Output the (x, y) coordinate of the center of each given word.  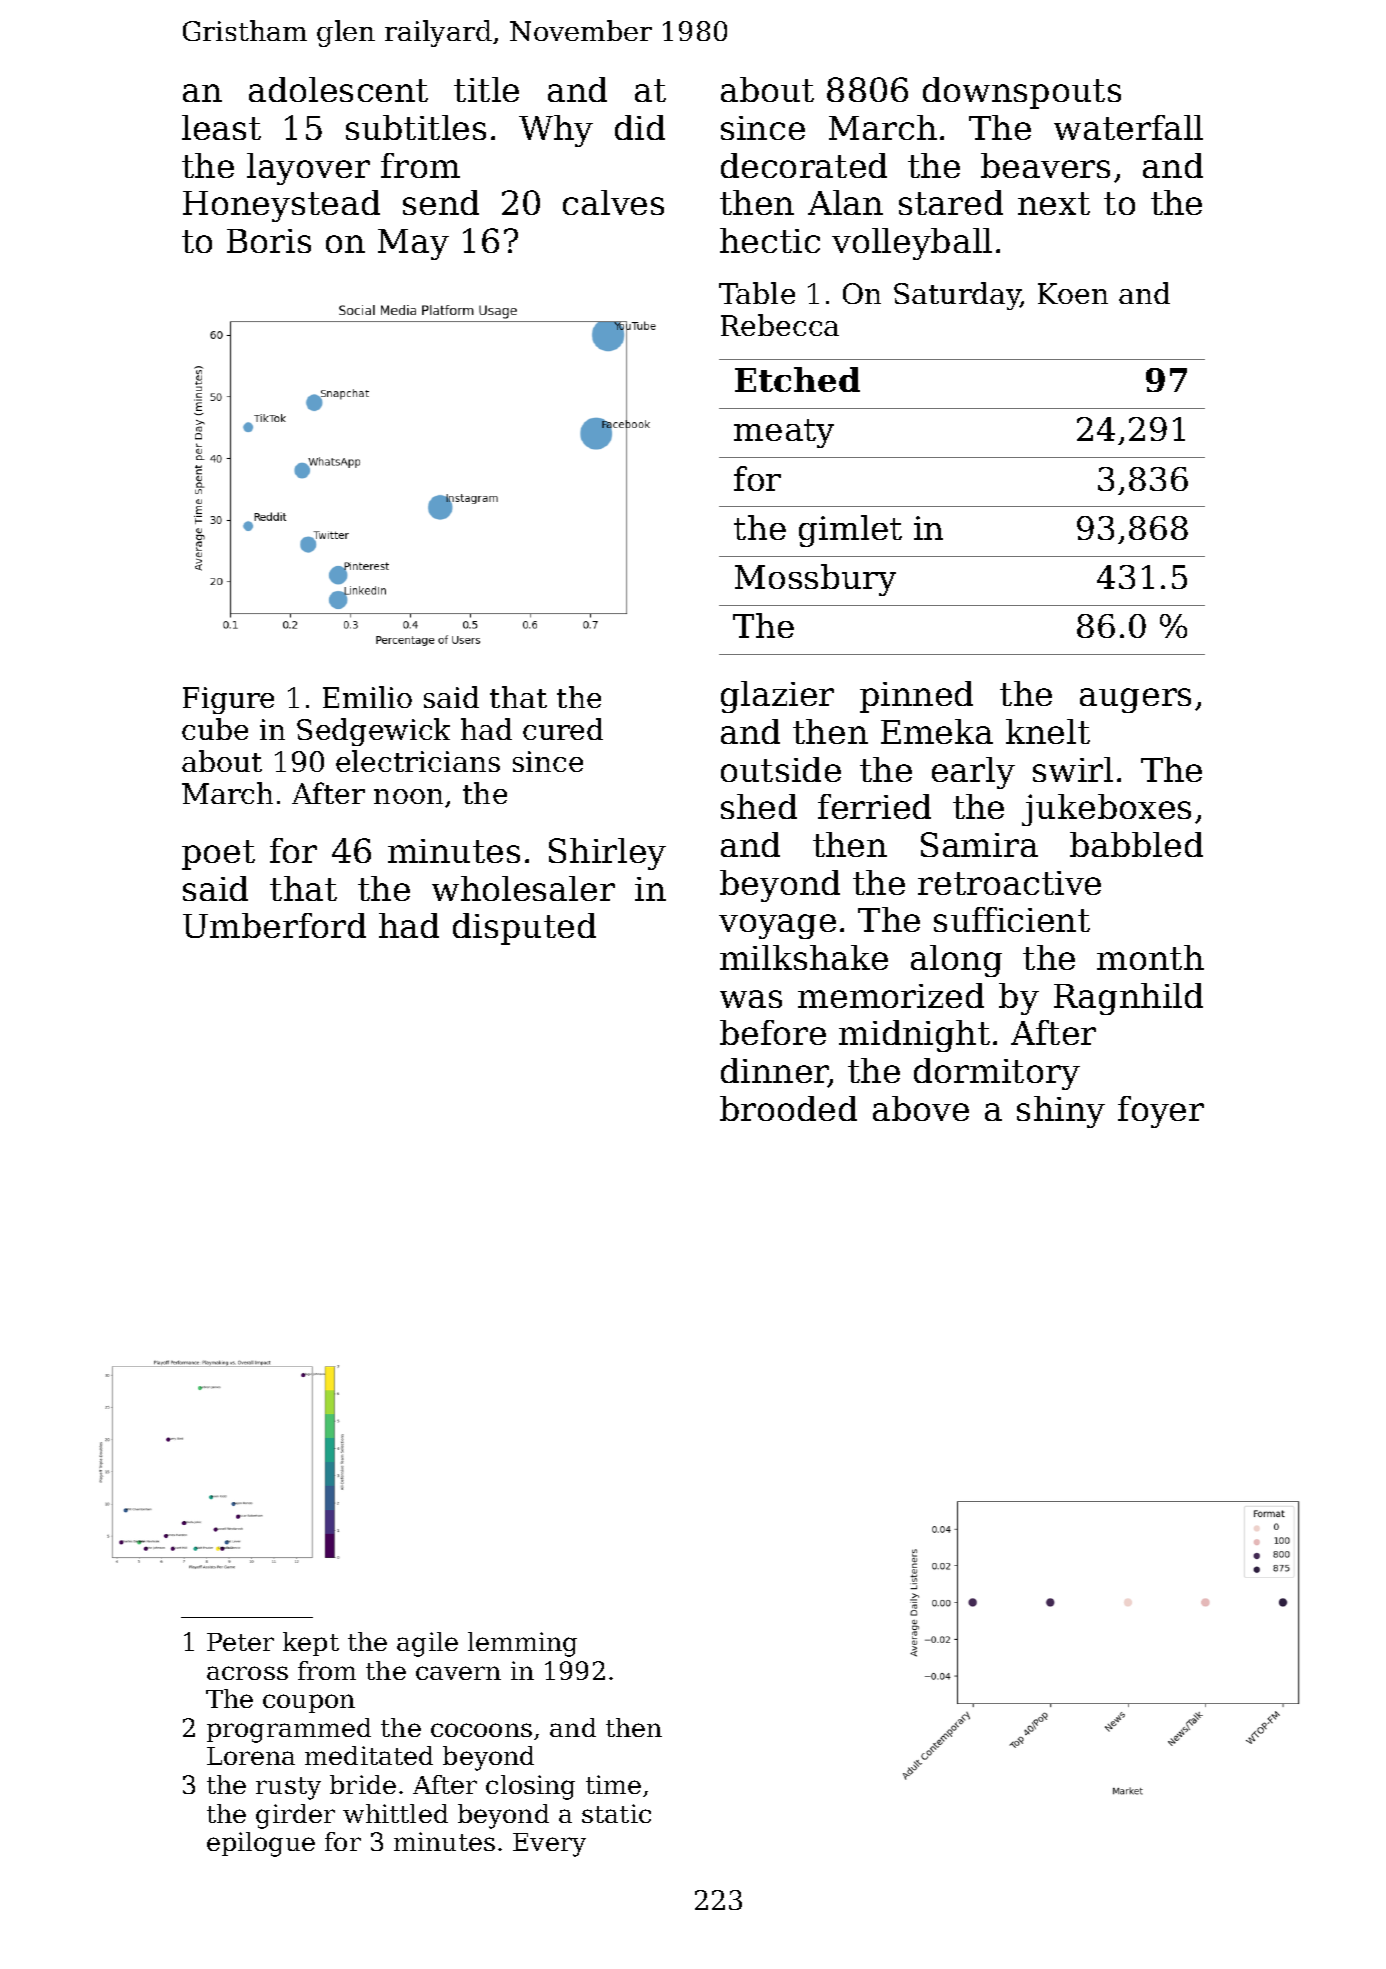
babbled (1136, 844)
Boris (269, 241)
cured (563, 729)
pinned (916, 697)
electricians (418, 761)
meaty (784, 433)
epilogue (261, 1844)
